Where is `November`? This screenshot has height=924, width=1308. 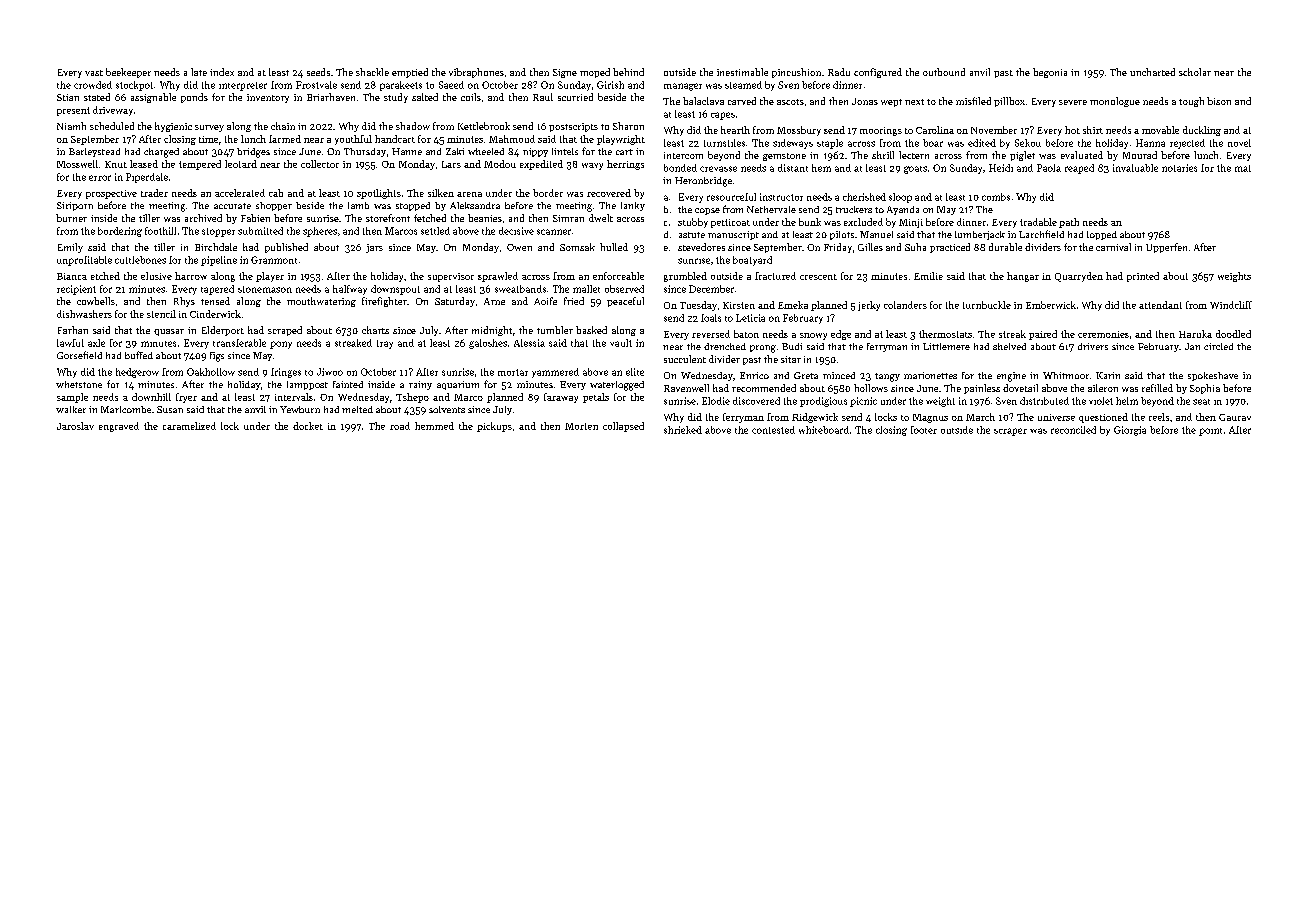 November is located at coordinates (994, 130).
